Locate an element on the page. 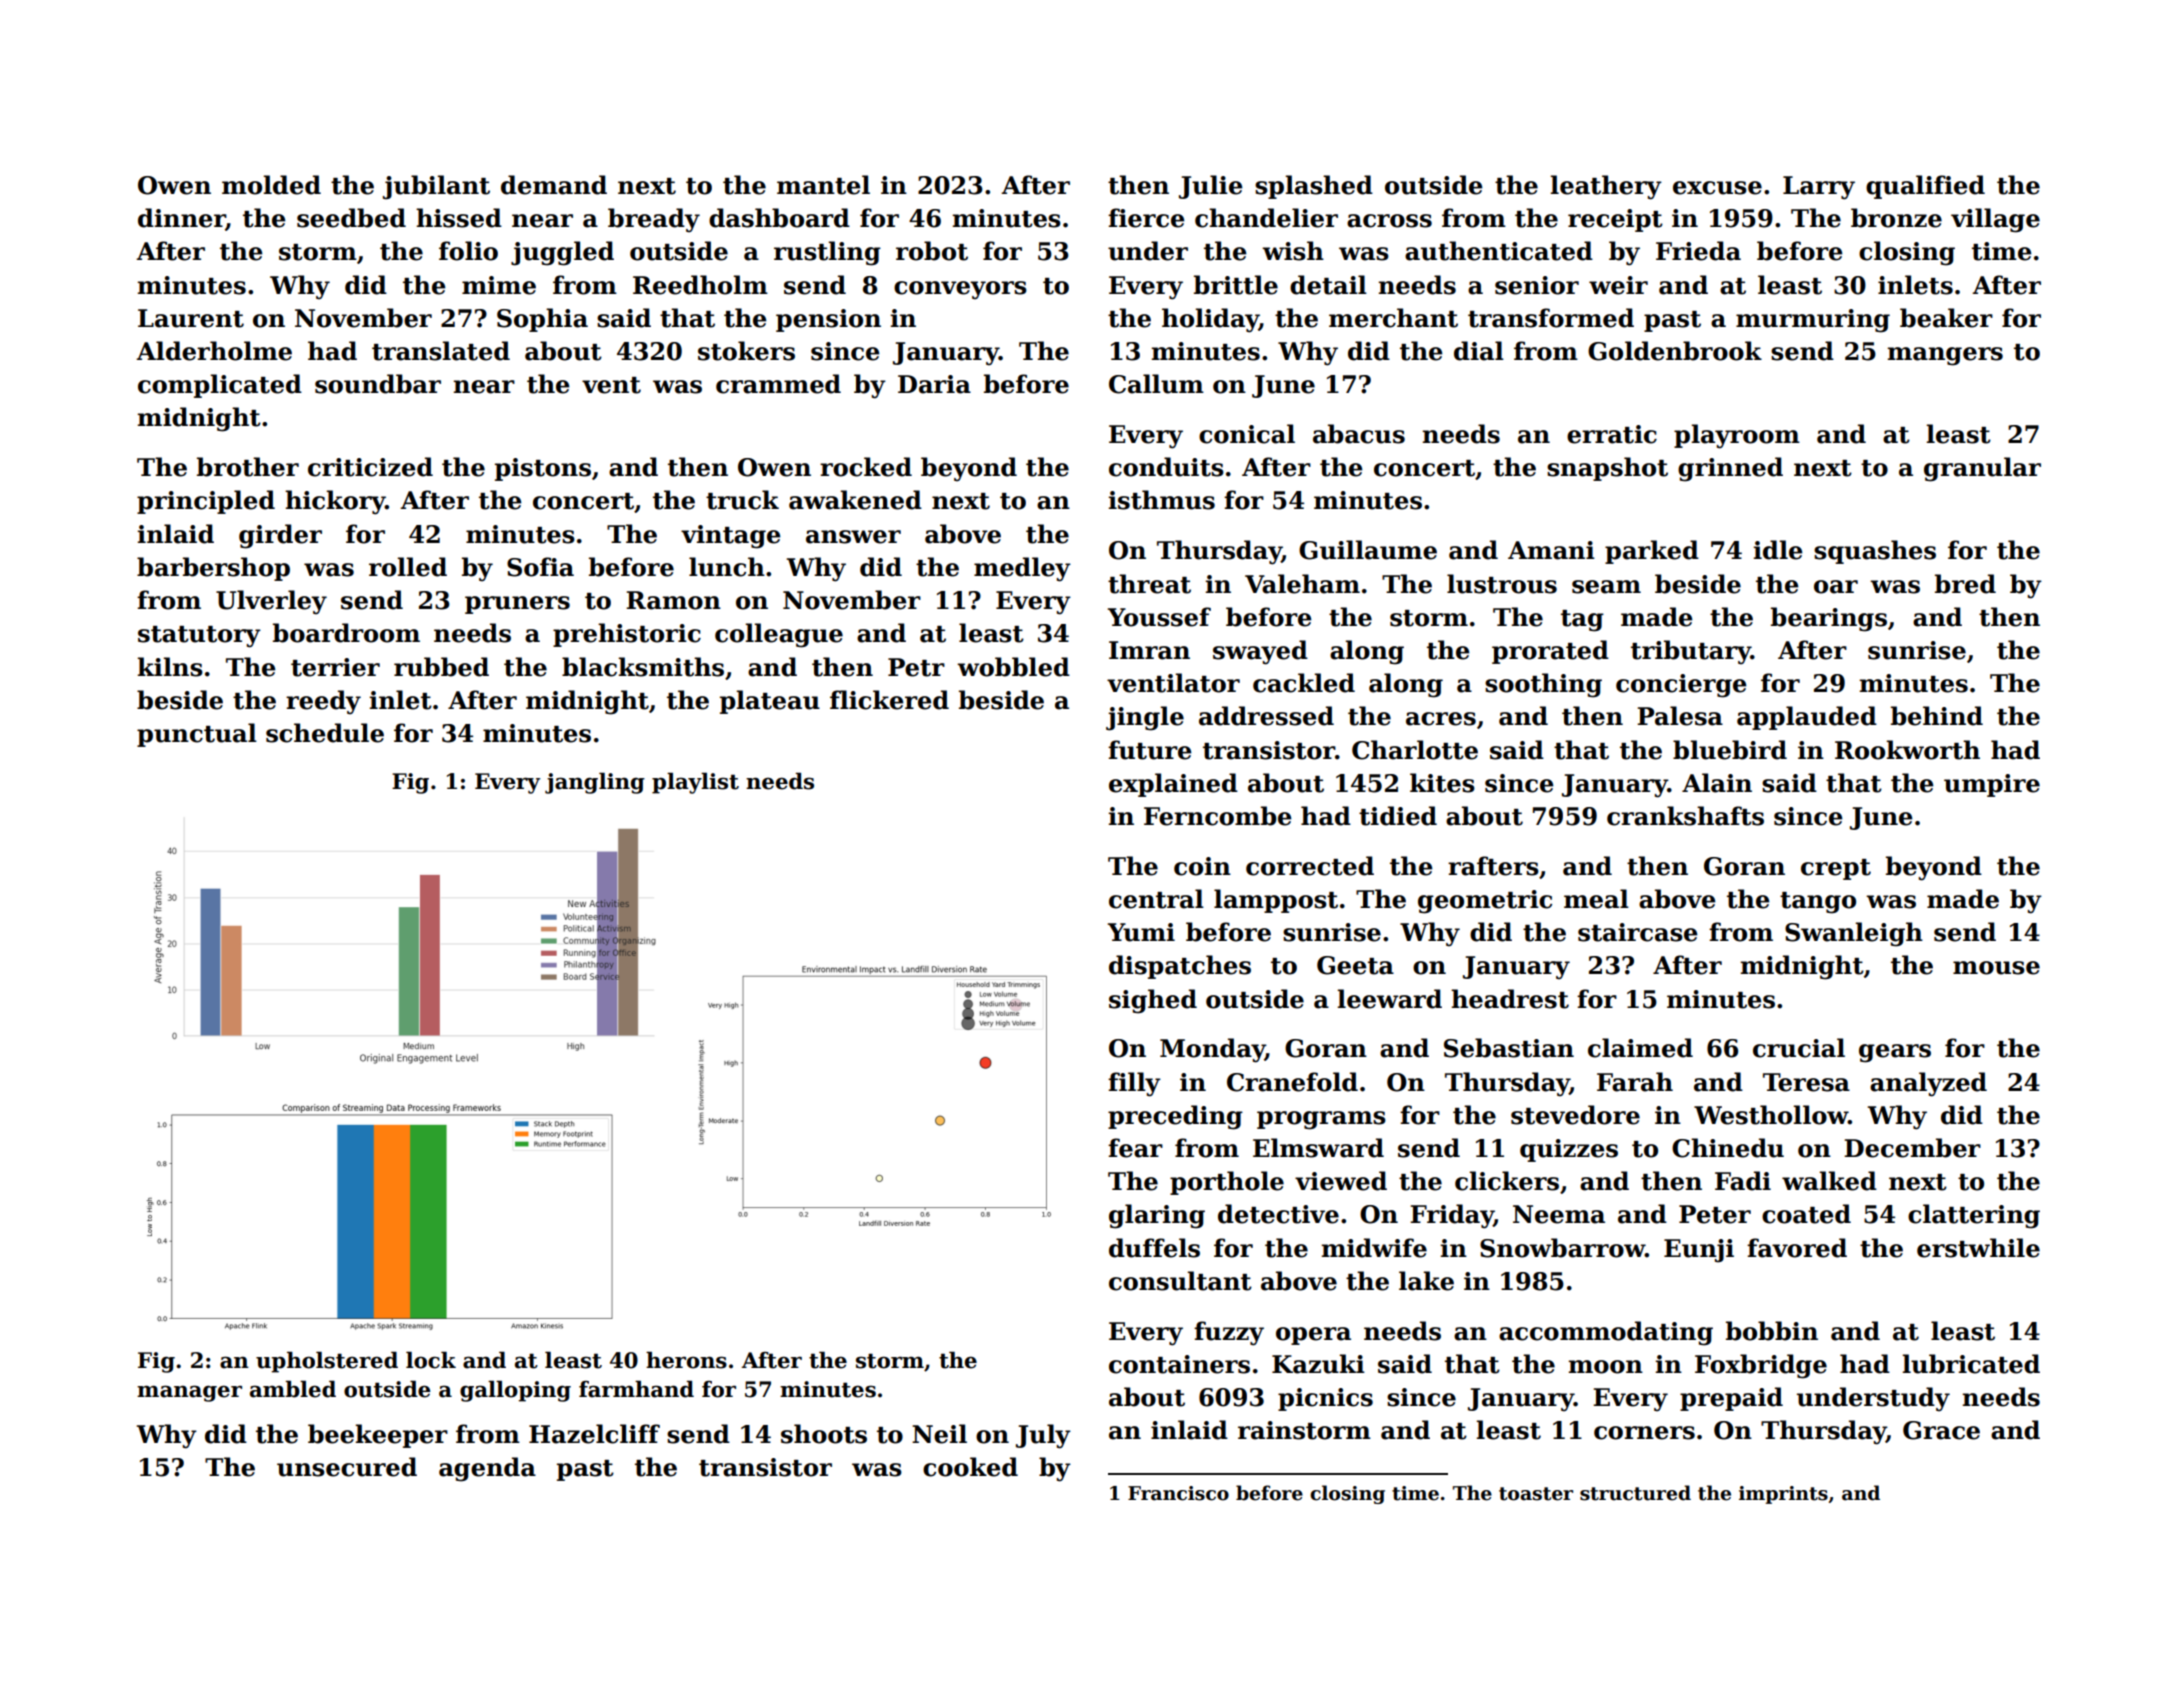  cooked is located at coordinates (970, 1467).
